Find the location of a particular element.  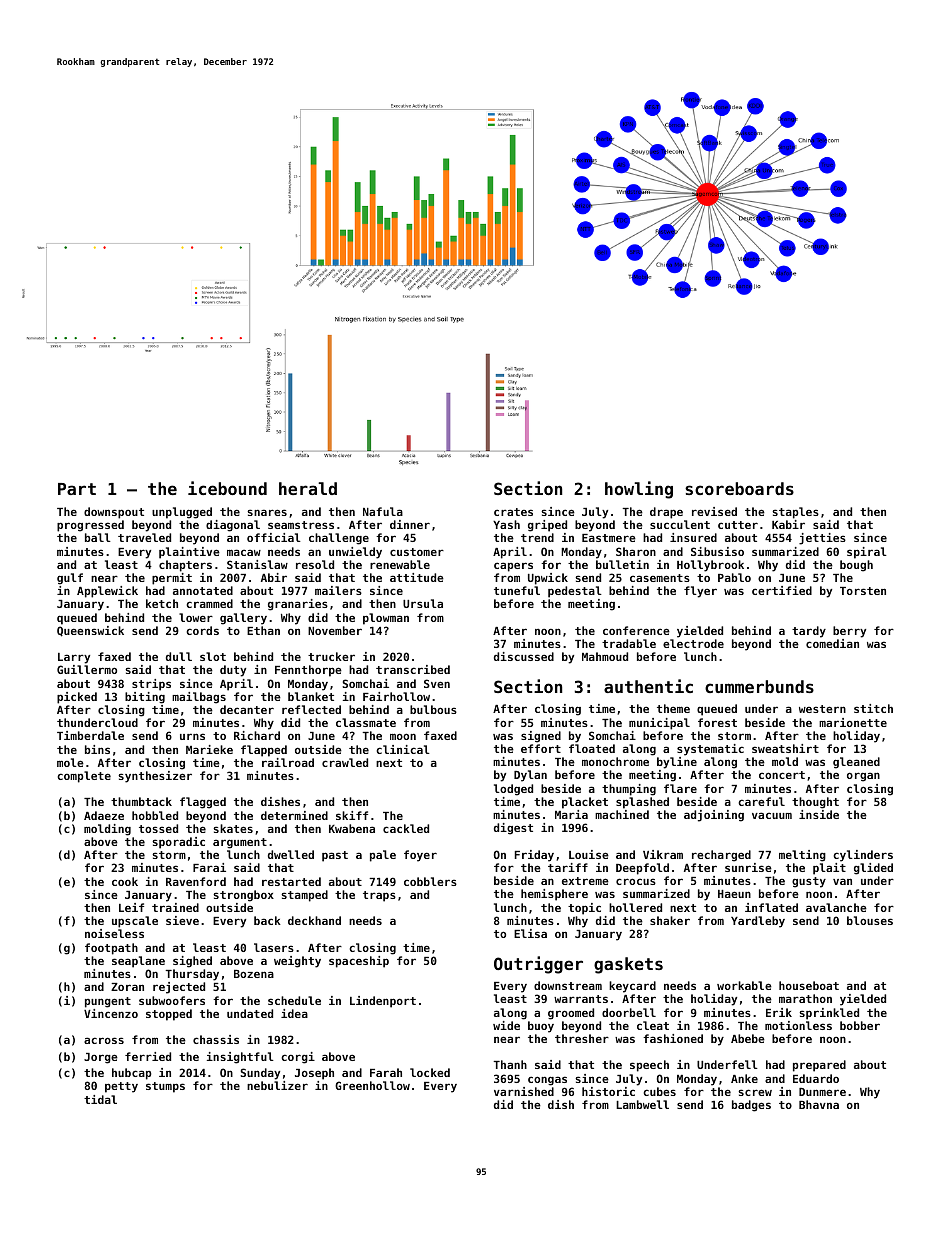

systematic is located at coordinates (710, 750).
